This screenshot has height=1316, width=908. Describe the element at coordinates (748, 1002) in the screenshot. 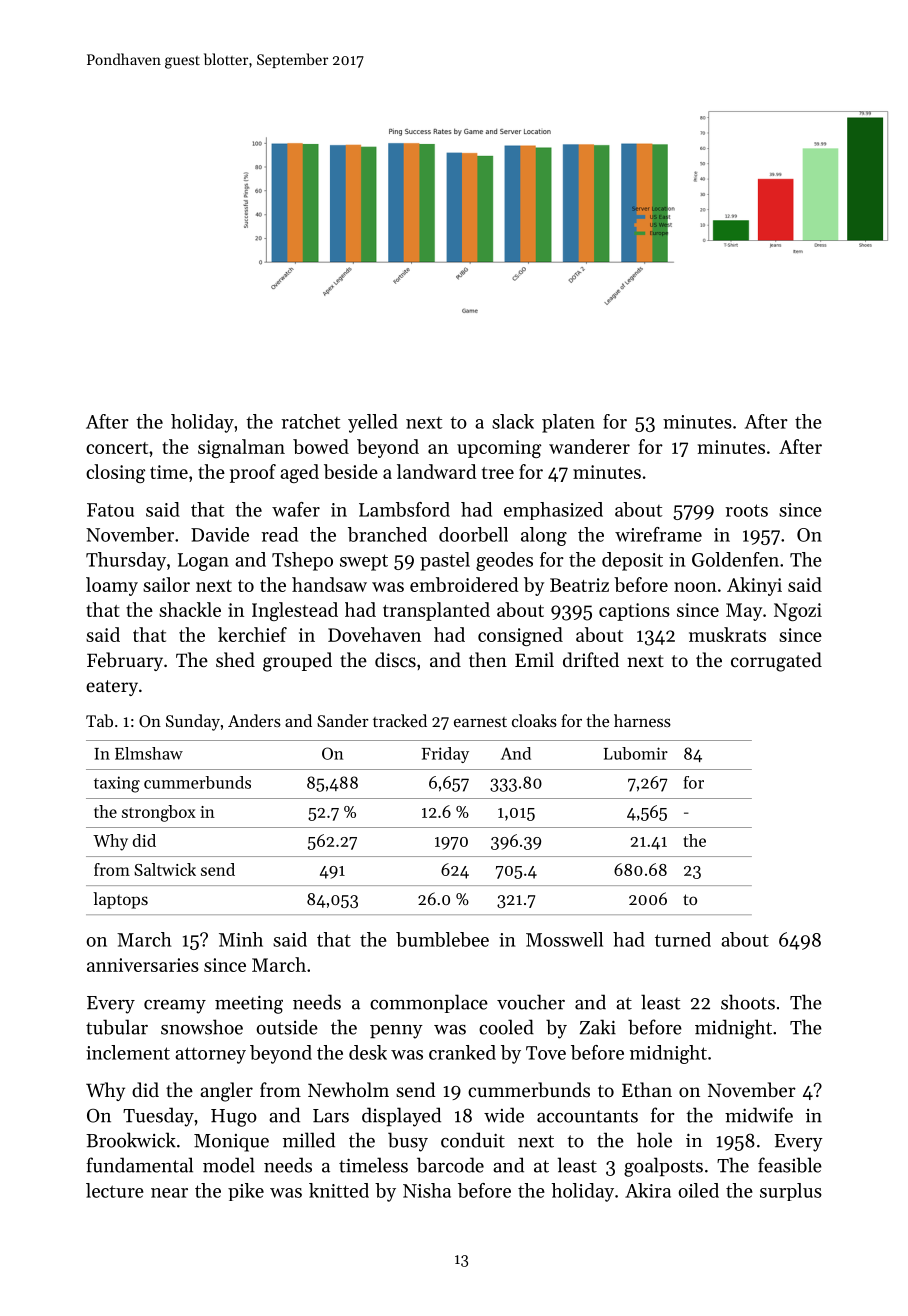

I see `shoots` at that location.
